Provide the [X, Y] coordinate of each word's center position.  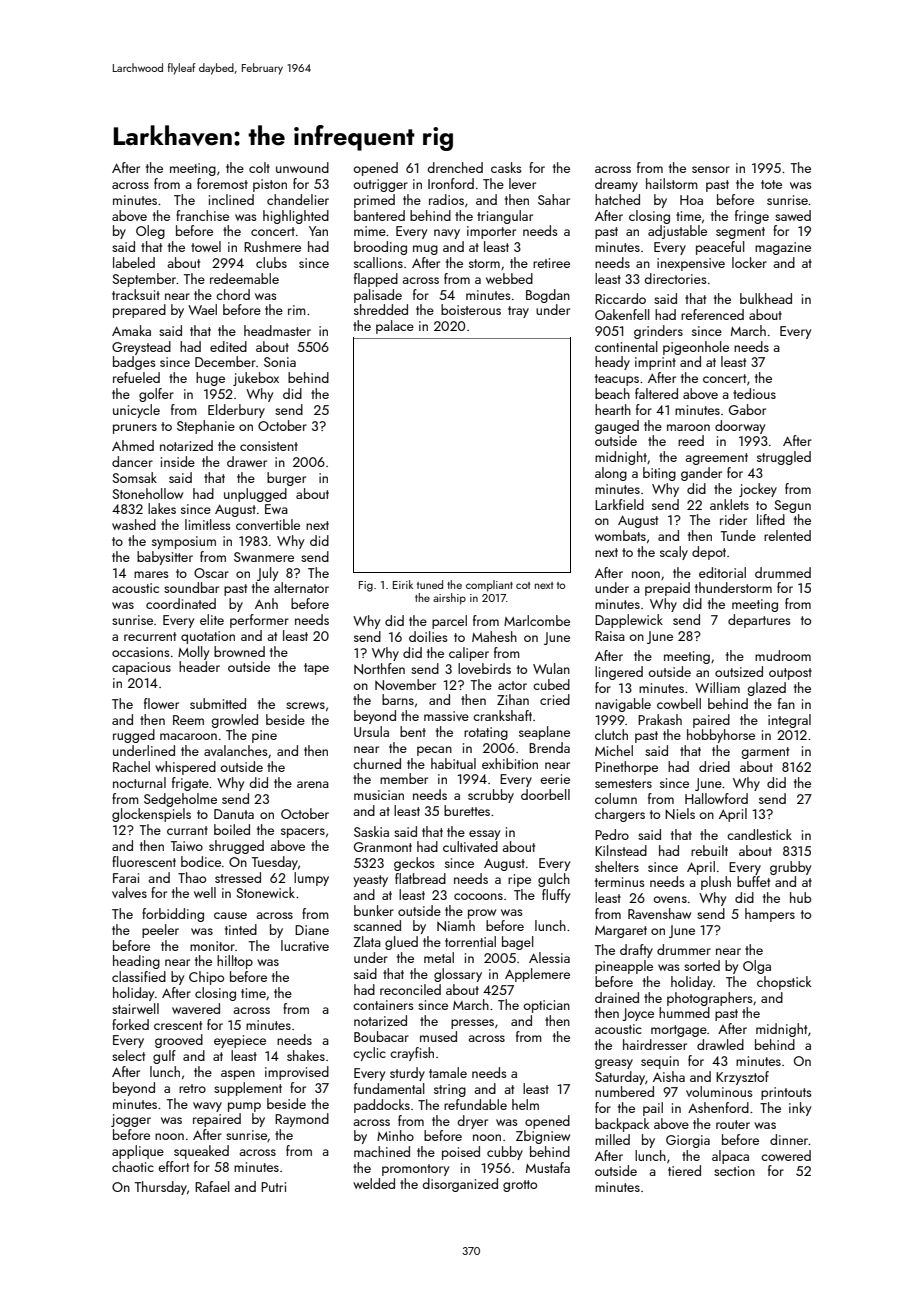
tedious [754, 393]
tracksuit [136, 294]
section [734, 1171]
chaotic [133, 1166]
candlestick [759, 834]
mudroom [783, 655]
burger [286, 479]
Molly [193, 653]
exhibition [510, 763]
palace [395, 327]
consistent [269, 446]
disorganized [460, 1185]
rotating [486, 733]
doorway [740, 427]
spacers [303, 833]
